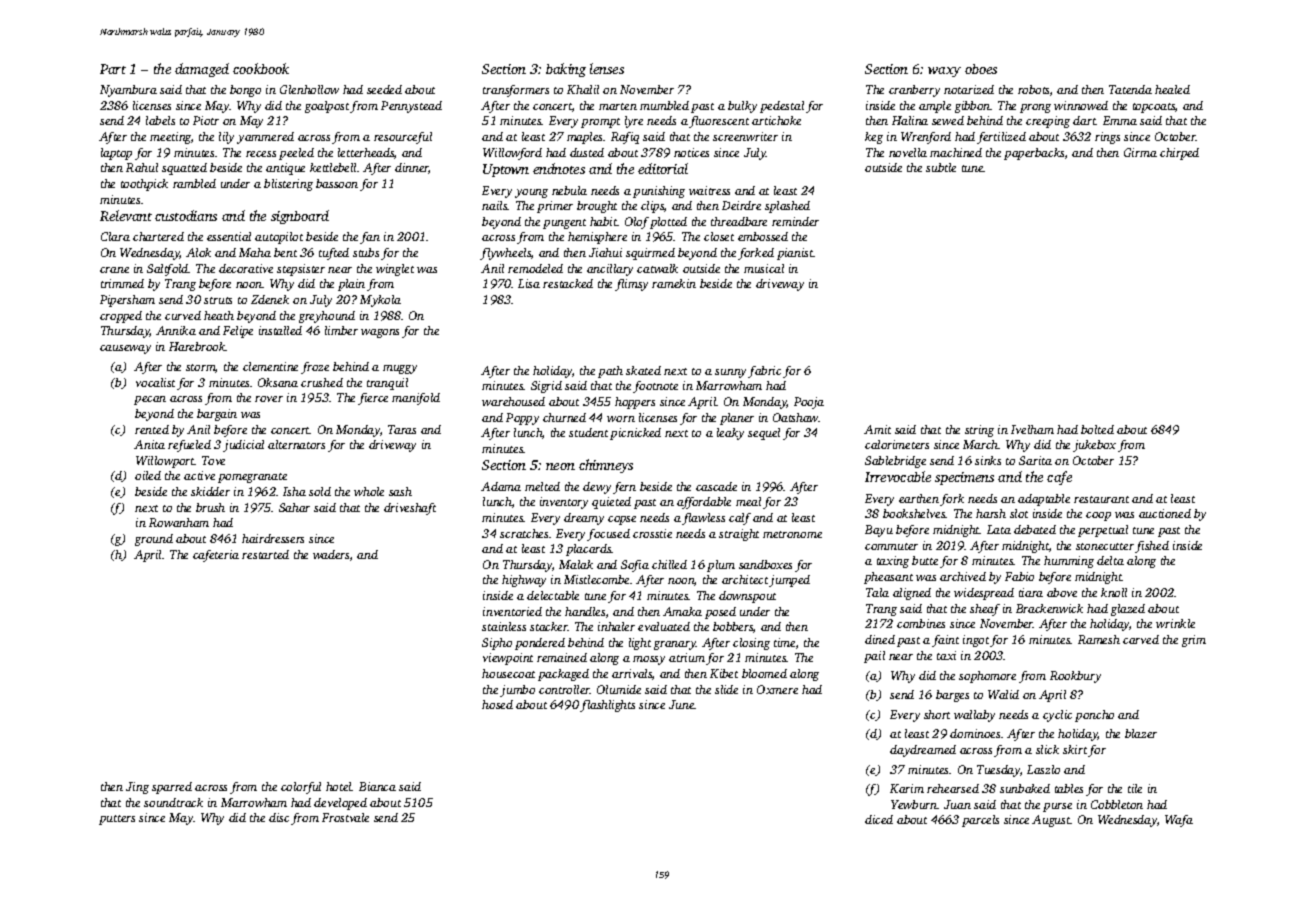 The width and height of the page is (1308, 924). Describe the element at coordinates (976, 641) in the page. I see `ingot` at that location.
